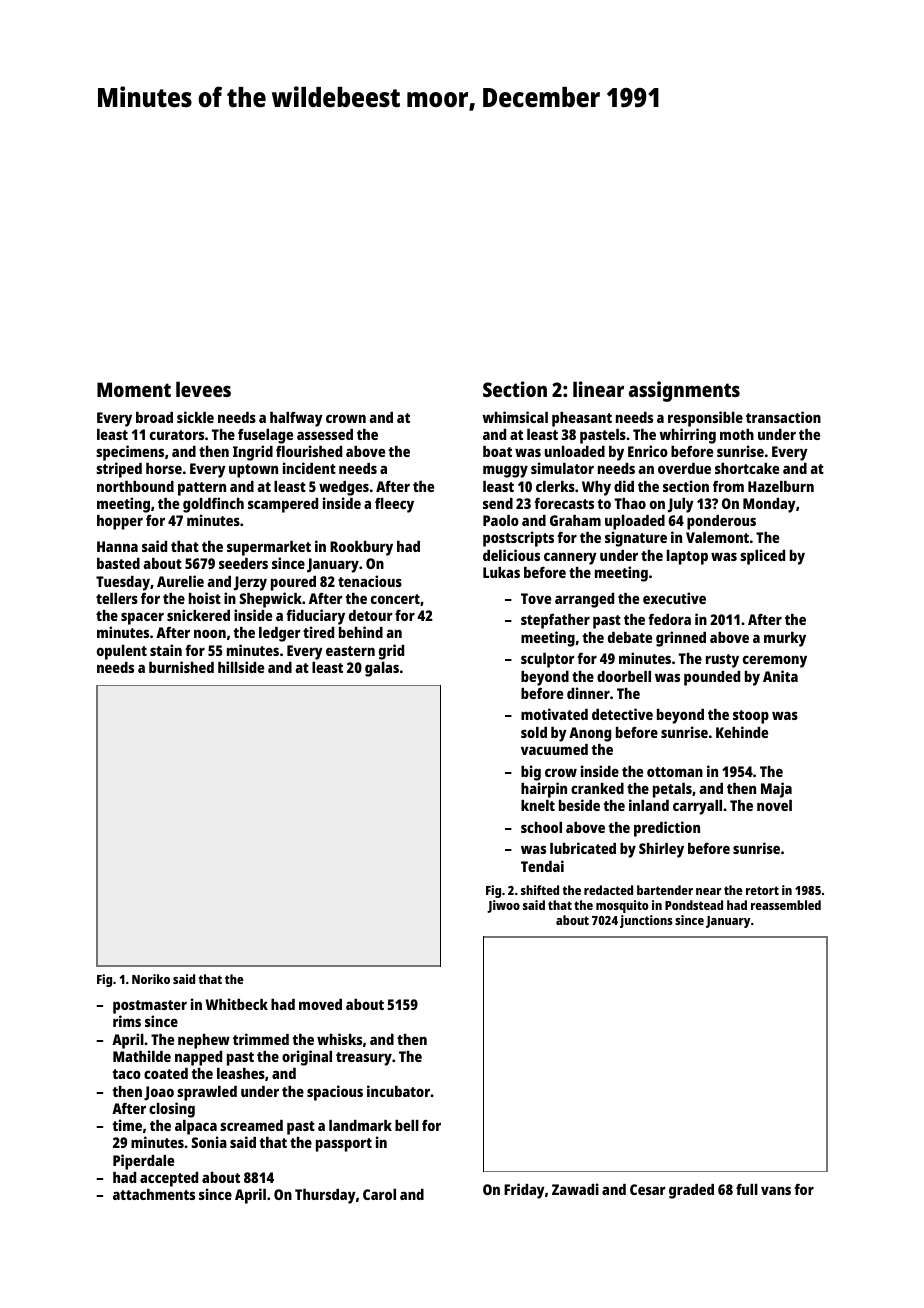 The width and height of the screenshot is (924, 1308). I want to click on spliced, so click(762, 557).
